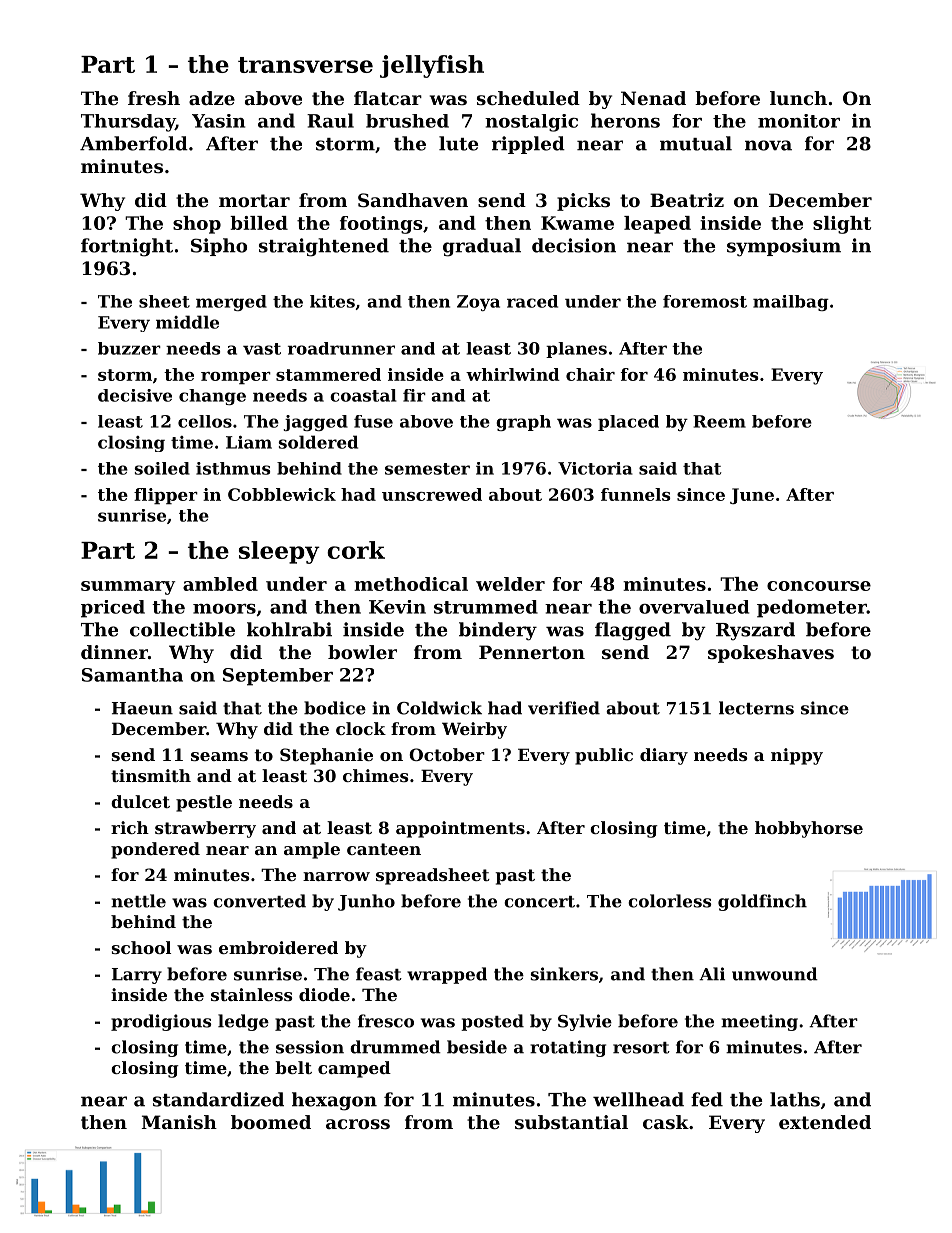 The height and width of the screenshot is (1233, 952). Describe the element at coordinates (625, 120) in the screenshot. I see `herons` at that location.
